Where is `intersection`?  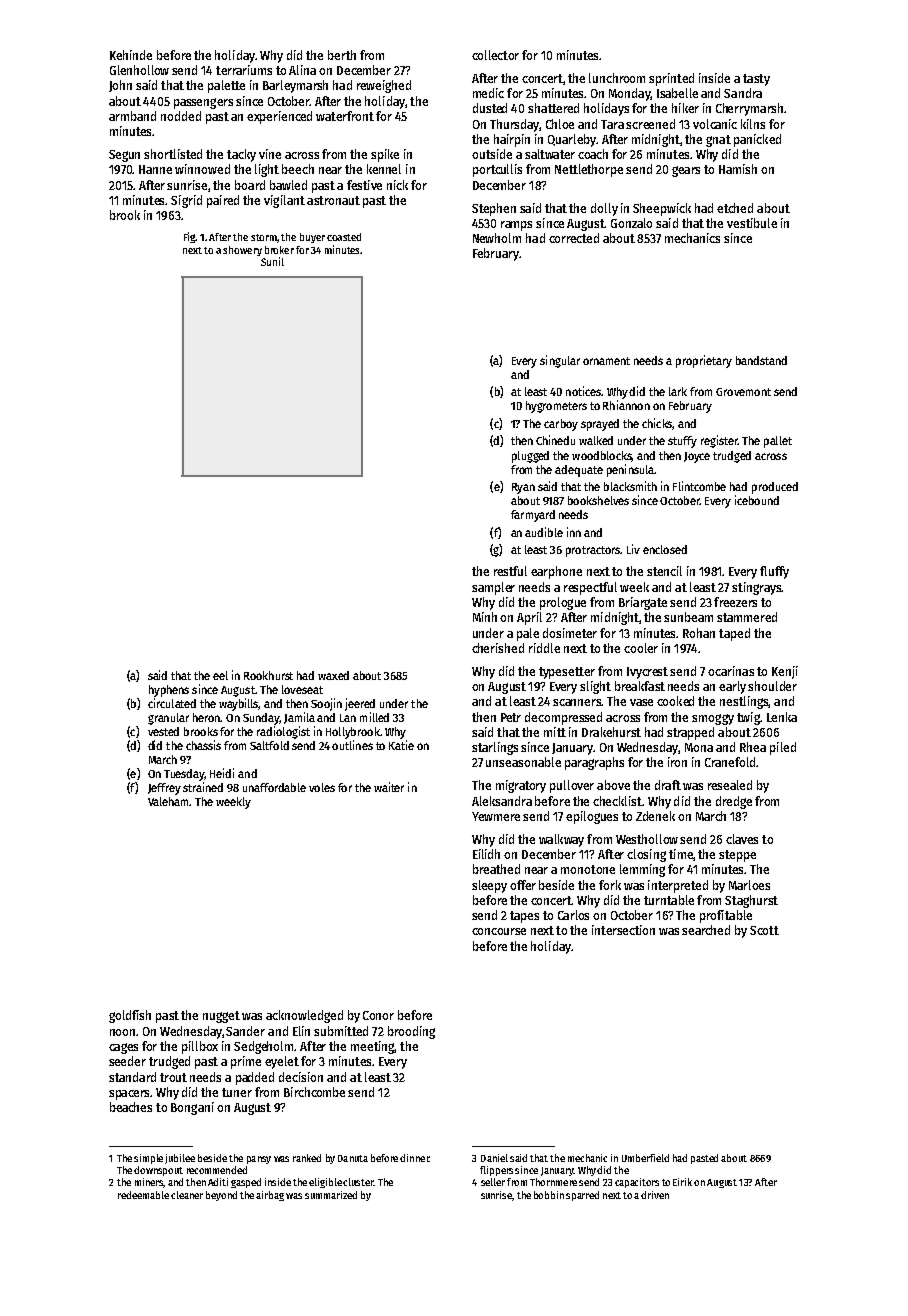 intersection is located at coordinates (623, 930).
